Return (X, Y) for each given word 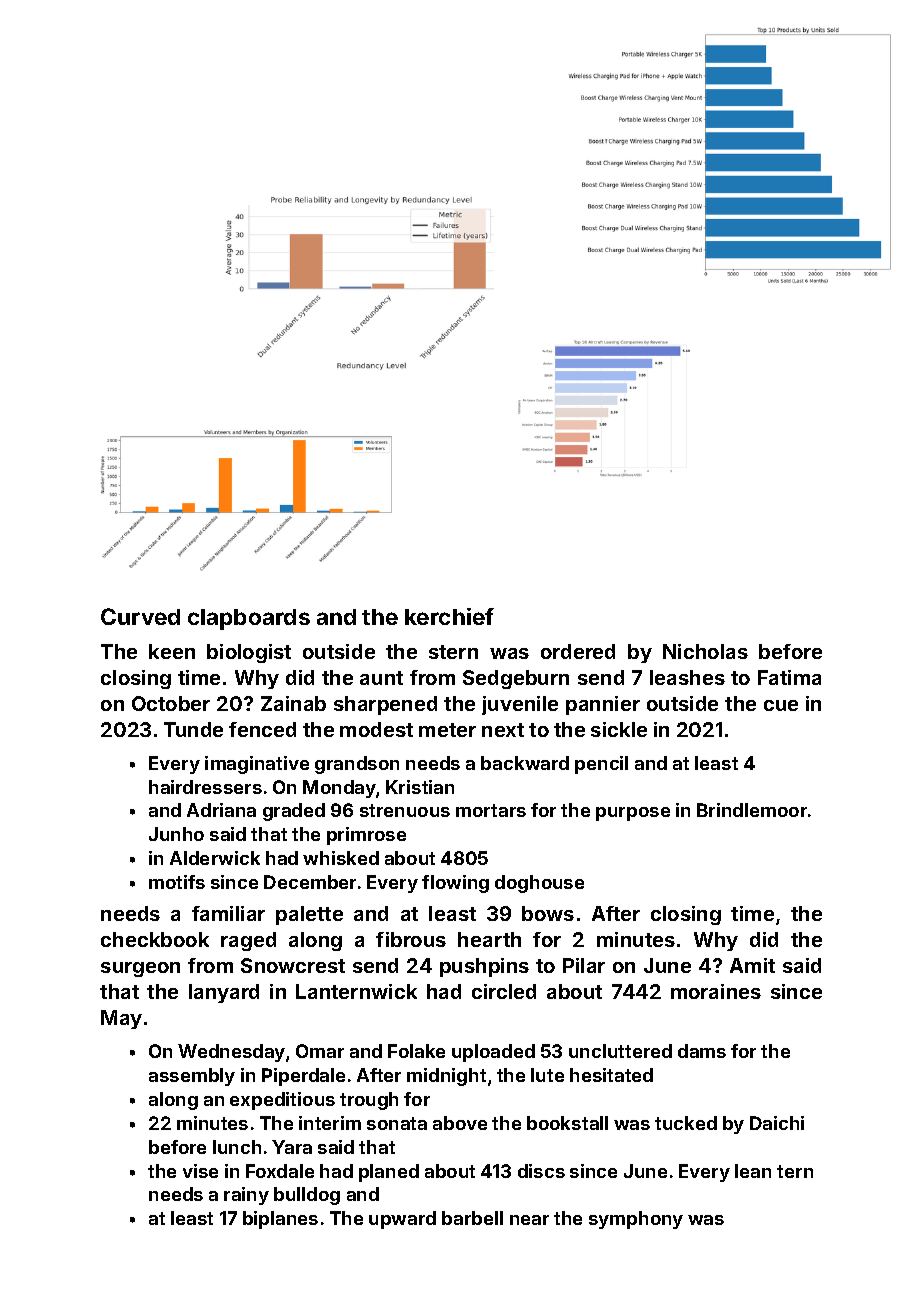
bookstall (567, 1123)
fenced (262, 729)
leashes (687, 677)
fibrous (411, 939)
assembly (192, 1077)
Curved (140, 616)
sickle (619, 729)
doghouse (539, 884)
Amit (752, 965)
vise (200, 1171)
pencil (601, 765)
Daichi (777, 1123)
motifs (177, 882)
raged (248, 941)
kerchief (449, 616)
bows (548, 913)
